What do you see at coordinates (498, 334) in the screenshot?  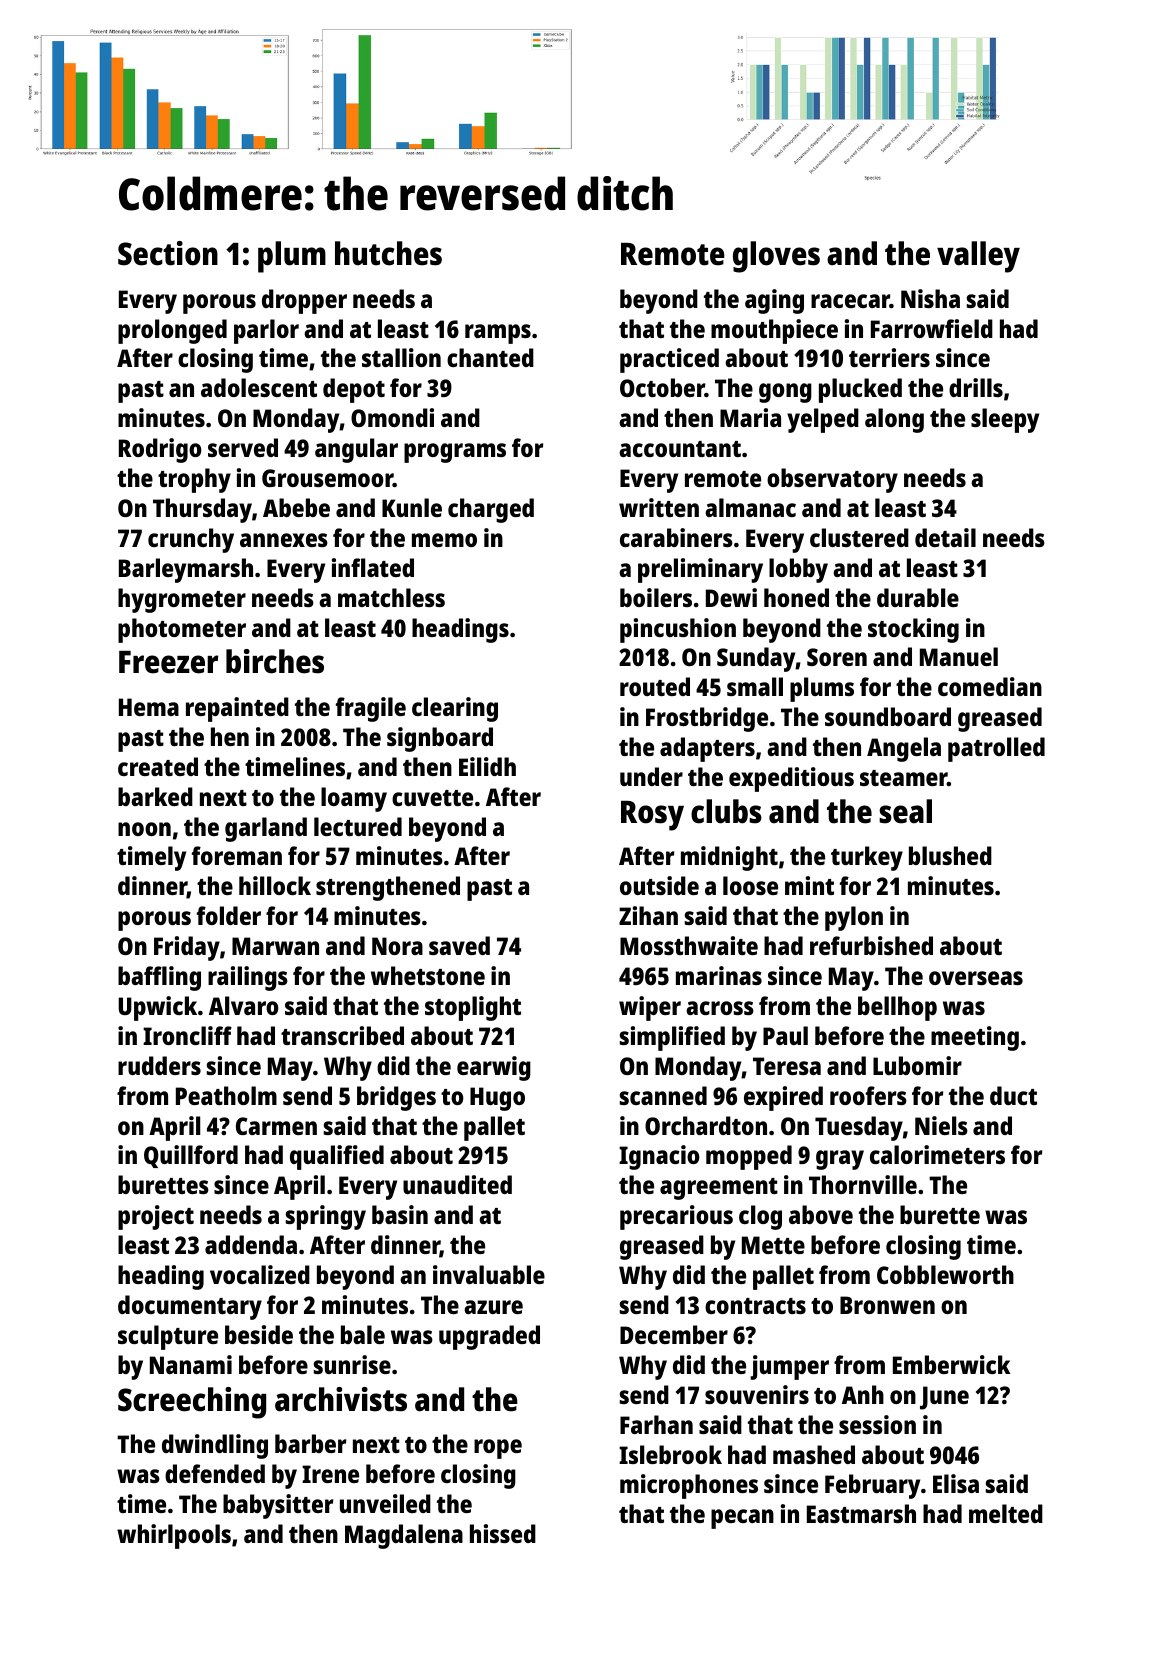 I see `ramps` at bounding box center [498, 334].
